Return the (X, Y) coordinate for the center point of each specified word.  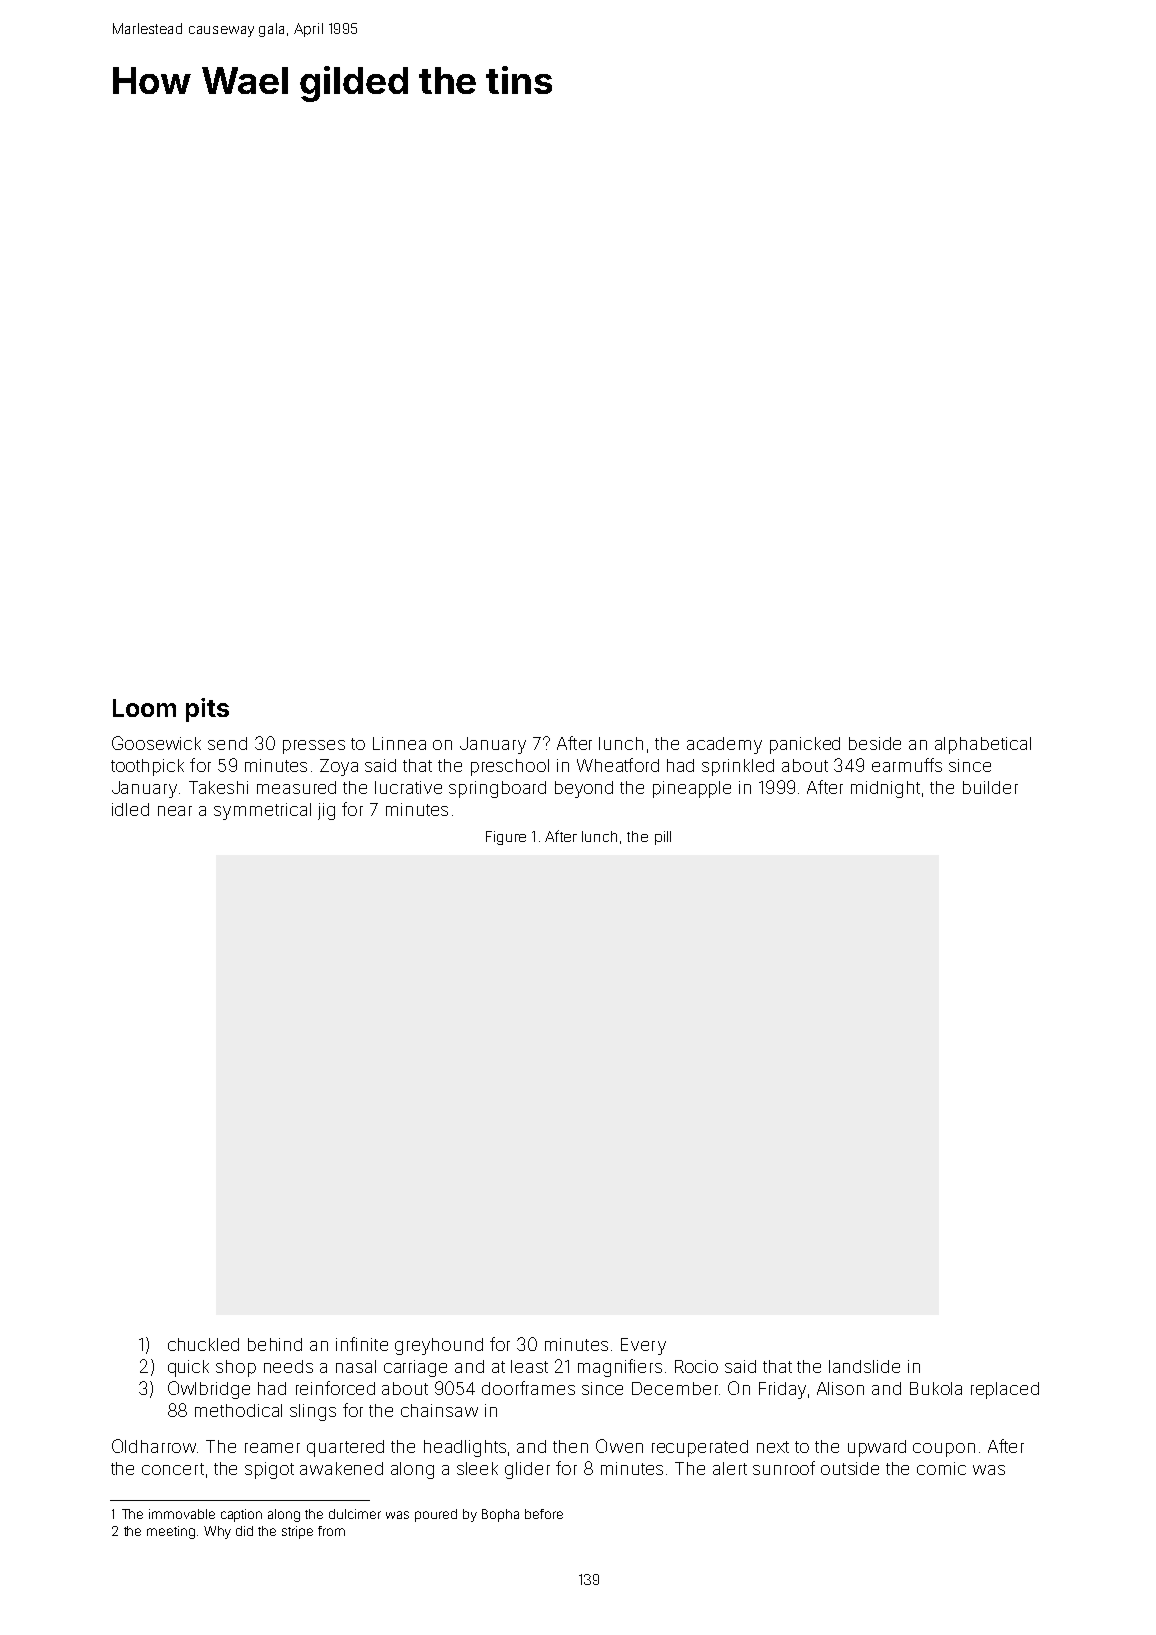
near (175, 811)
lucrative (408, 787)
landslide (864, 1366)
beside (875, 743)
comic (941, 1468)
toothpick (147, 767)
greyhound (439, 1346)
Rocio (696, 1366)
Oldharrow (154, 1446)
